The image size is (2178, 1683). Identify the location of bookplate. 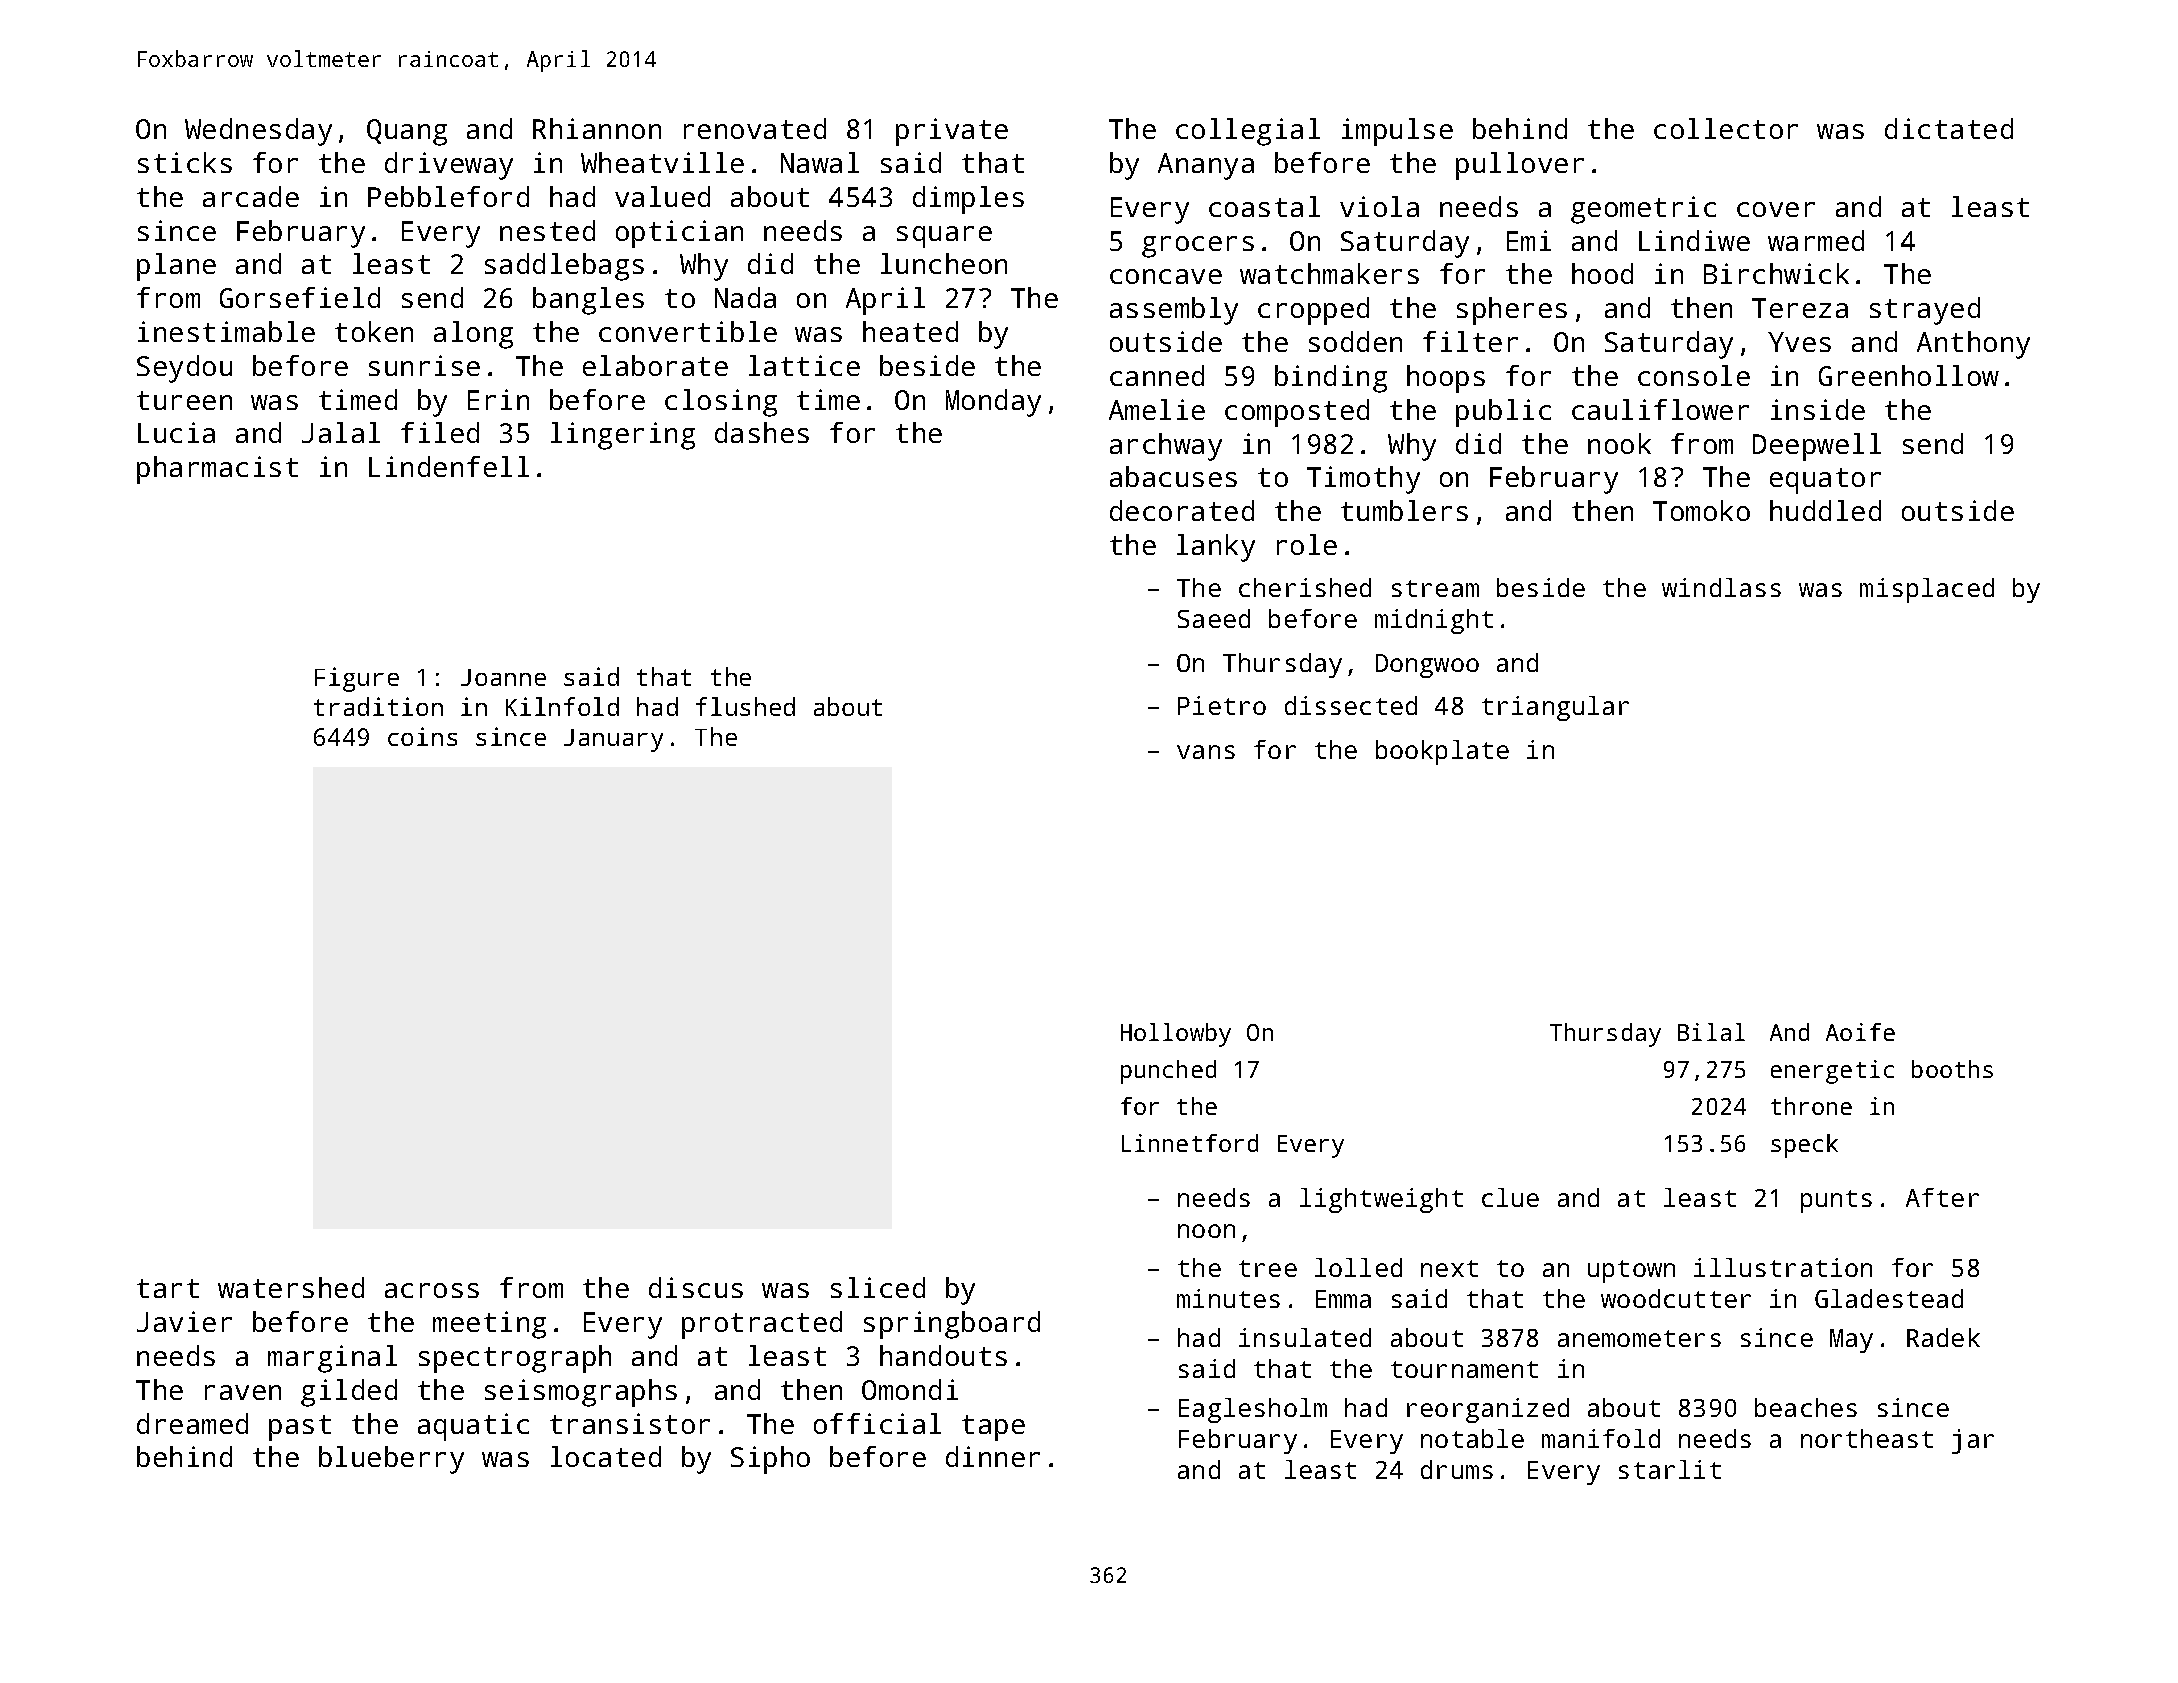
(1442, 752).
